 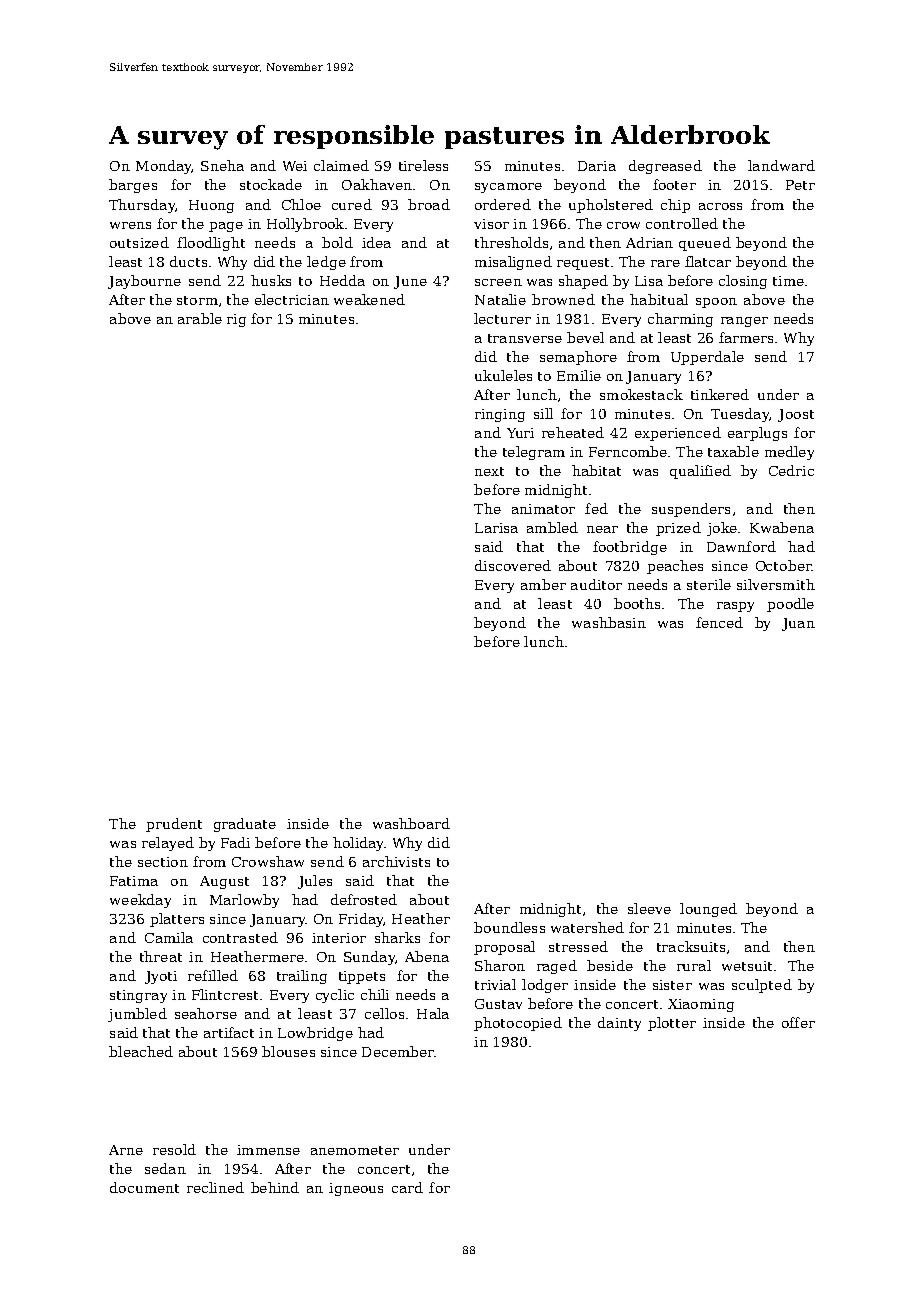 What do you see at coordinates (236, 320) in the document?
I see `rig` at bounding box center [236, 320].
